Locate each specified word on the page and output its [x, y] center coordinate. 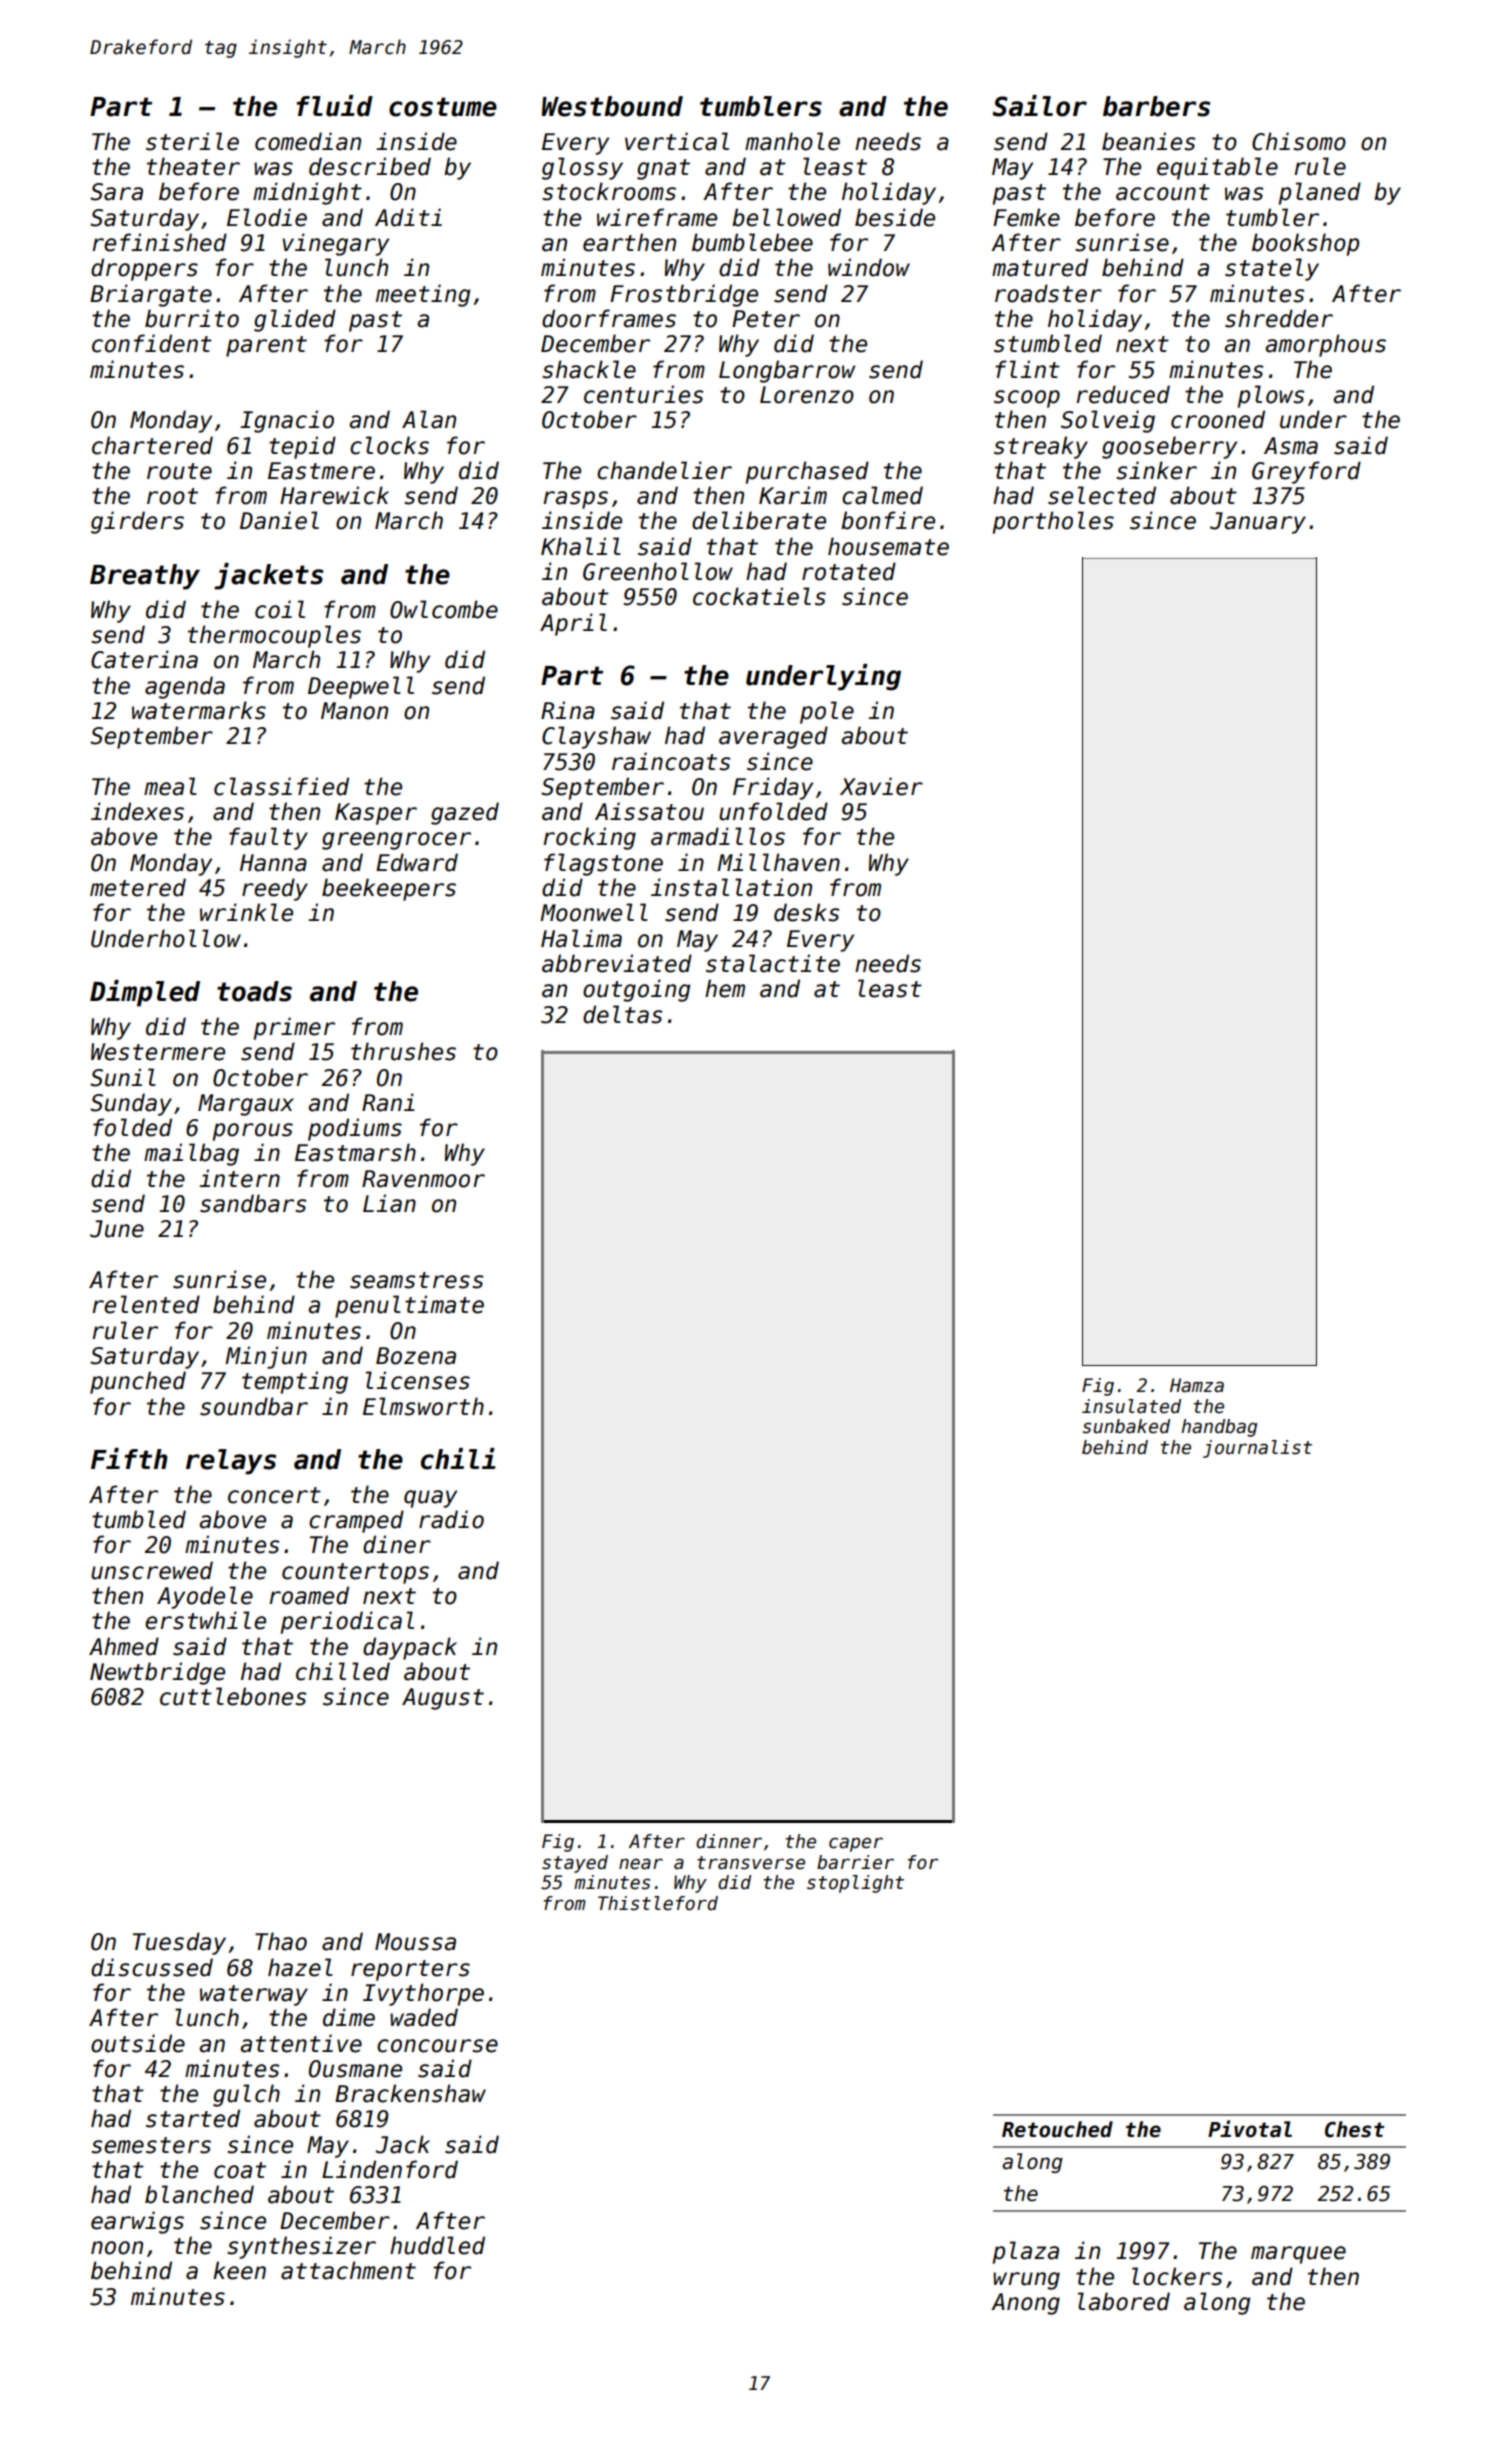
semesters [151, 2145]
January [1258, 523]
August [443, 1699]
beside [895, 217]
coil [280, 609]
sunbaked [1126, 1426]
